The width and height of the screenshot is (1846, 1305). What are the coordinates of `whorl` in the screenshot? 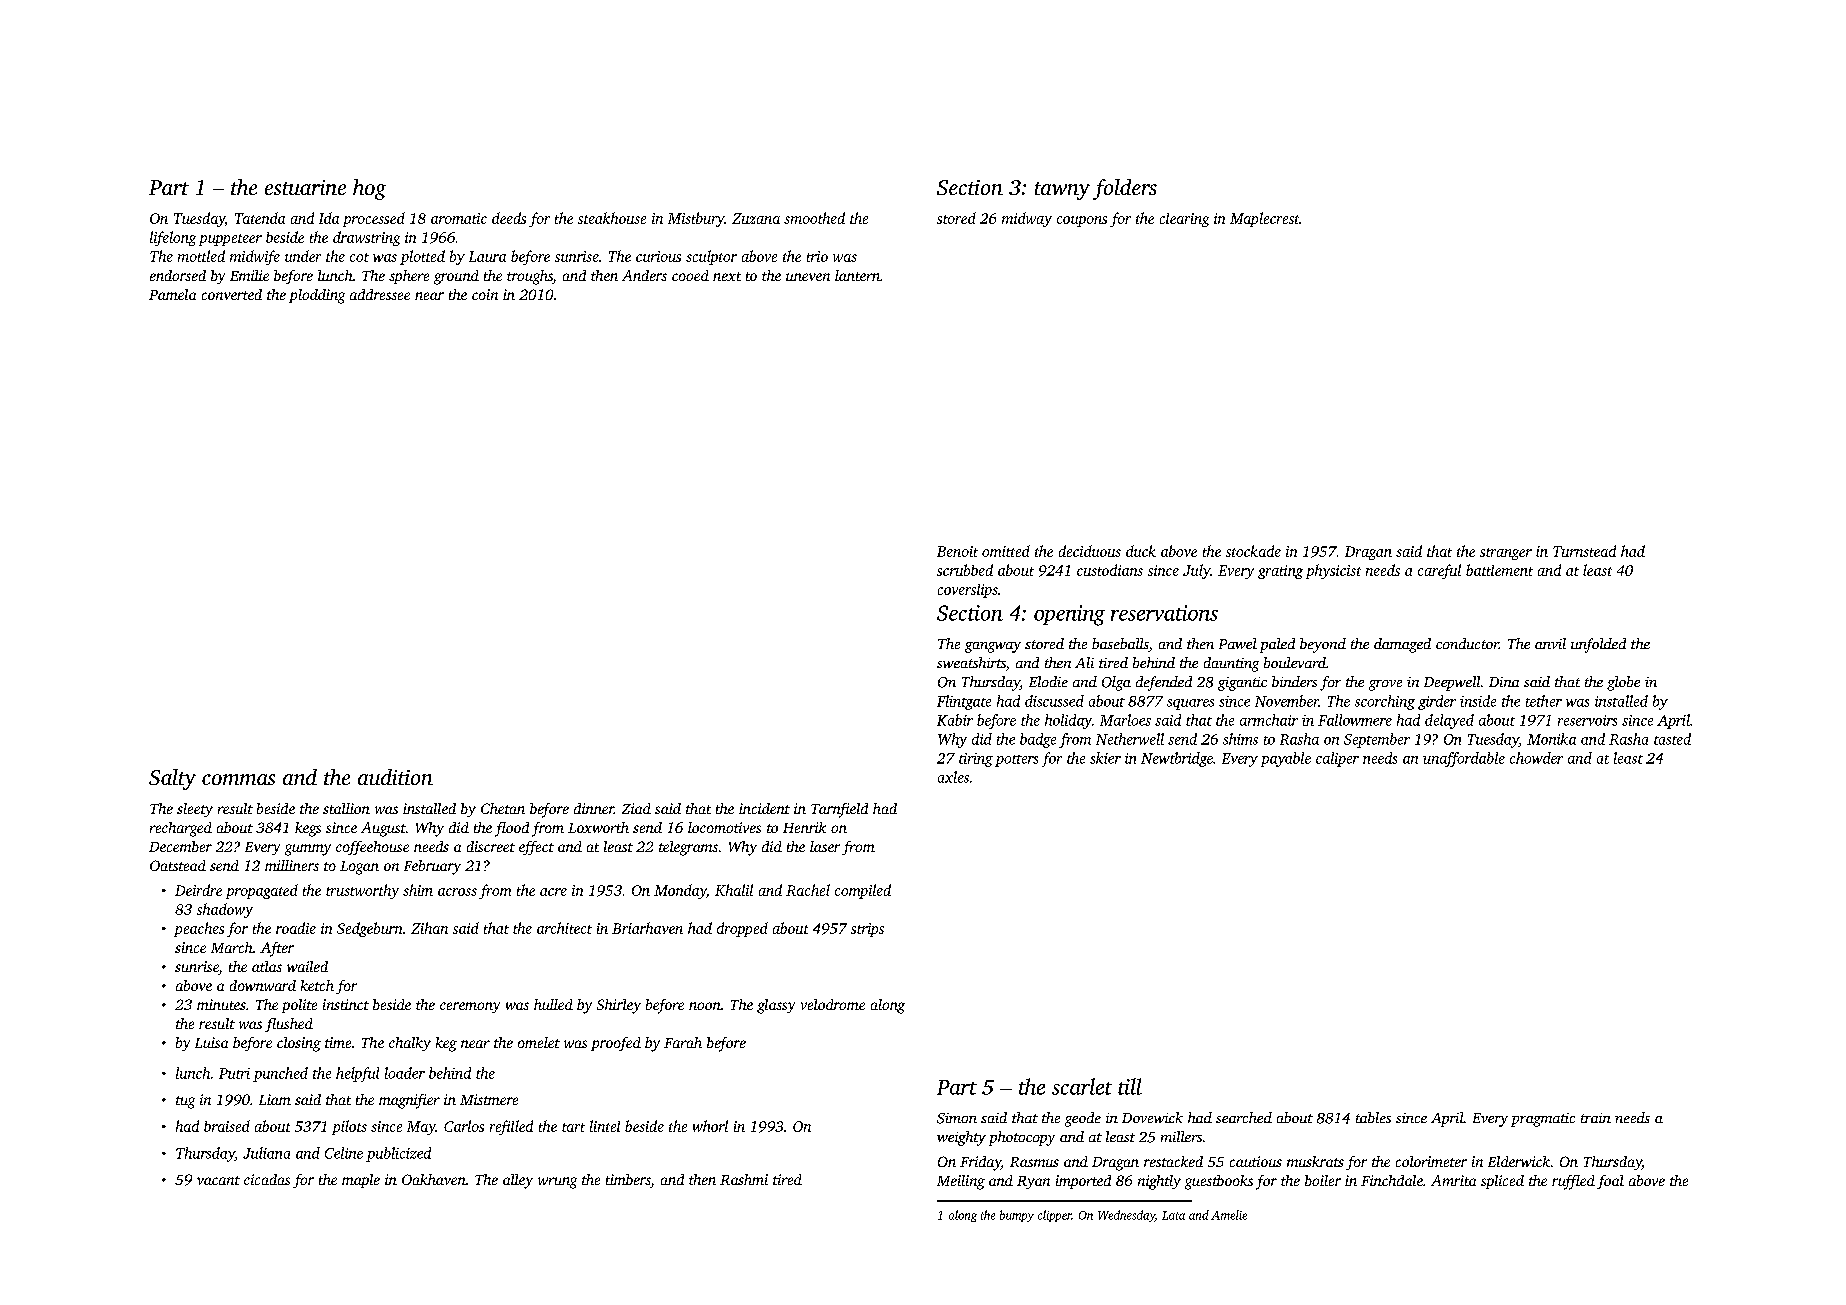 It's located at (710, 1126).
